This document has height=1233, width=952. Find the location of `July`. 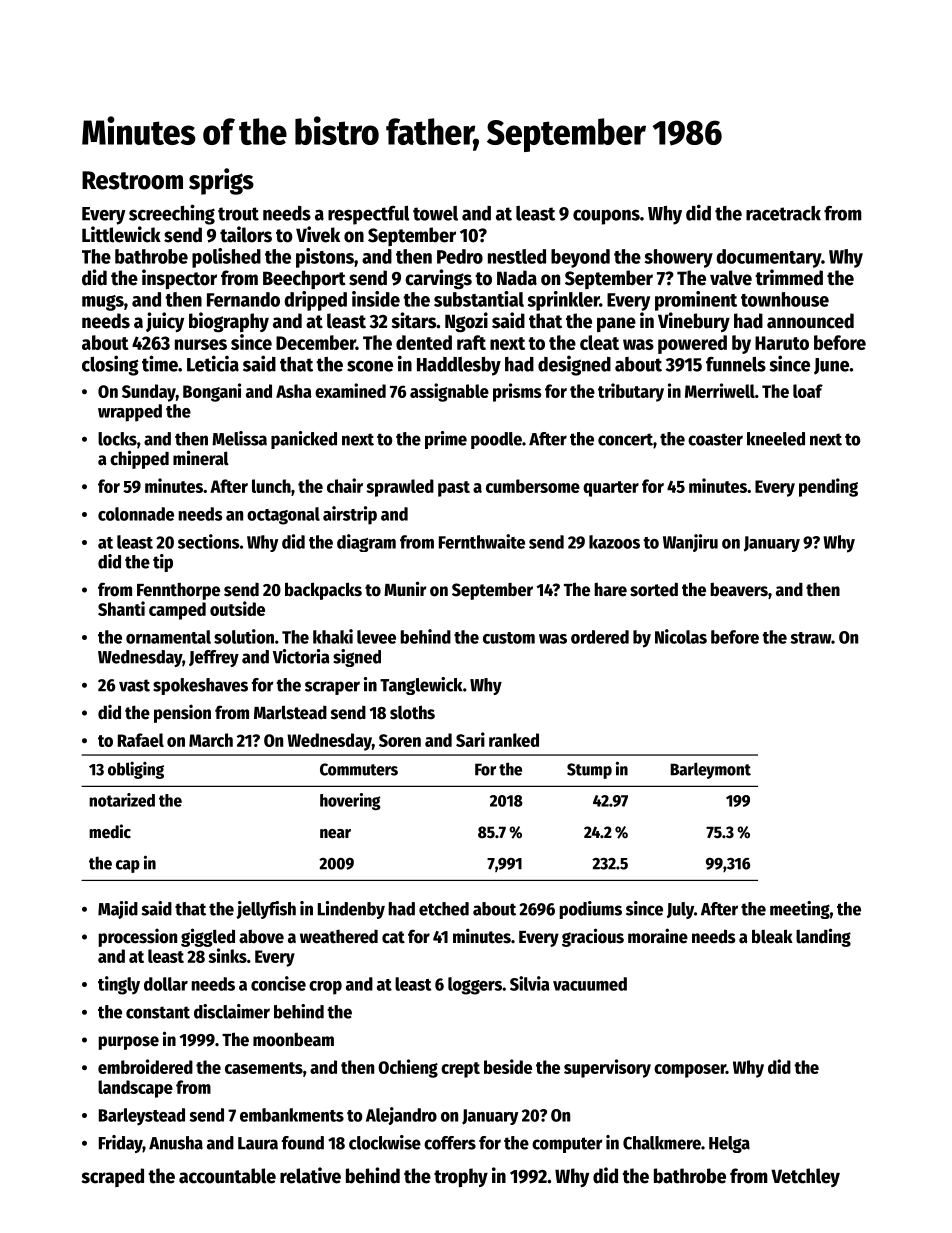

July is located at coordinates (680, 910).
